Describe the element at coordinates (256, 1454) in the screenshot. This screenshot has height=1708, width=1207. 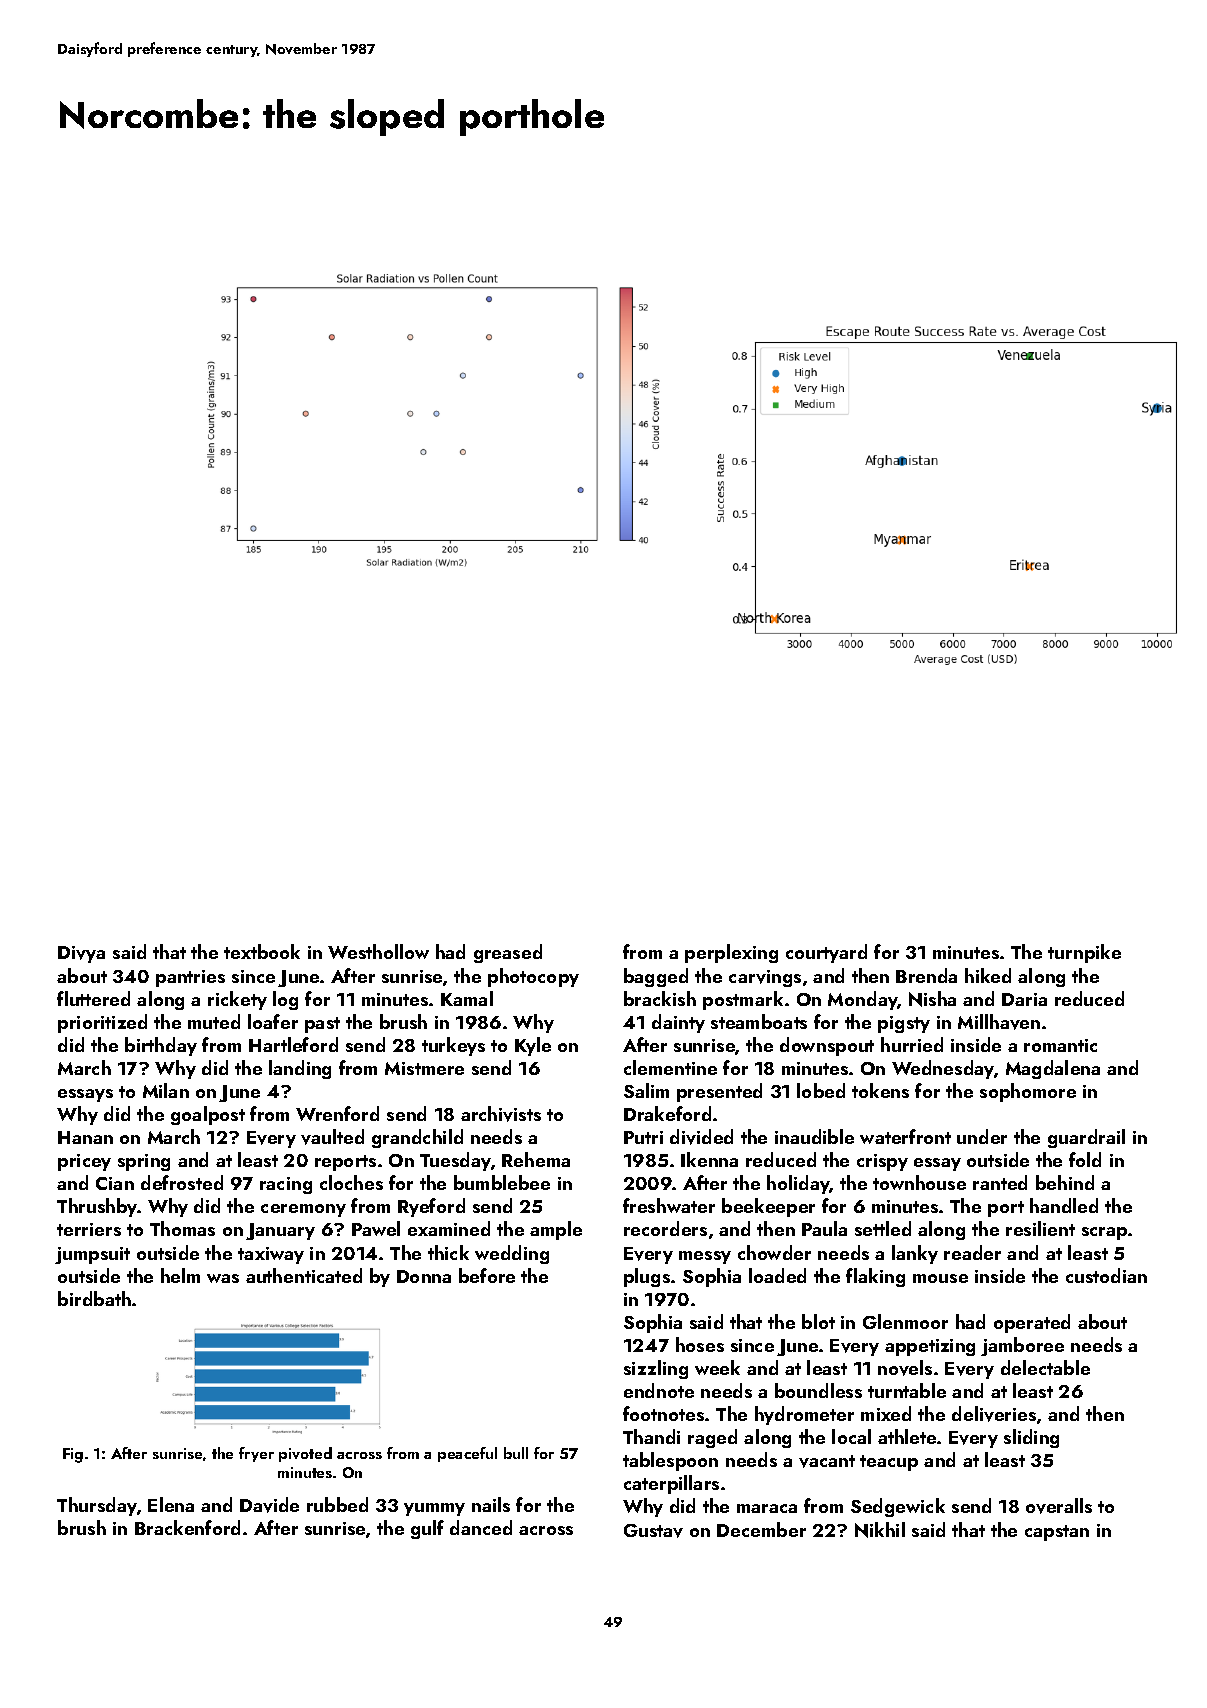
I see `fryer` at that location.
